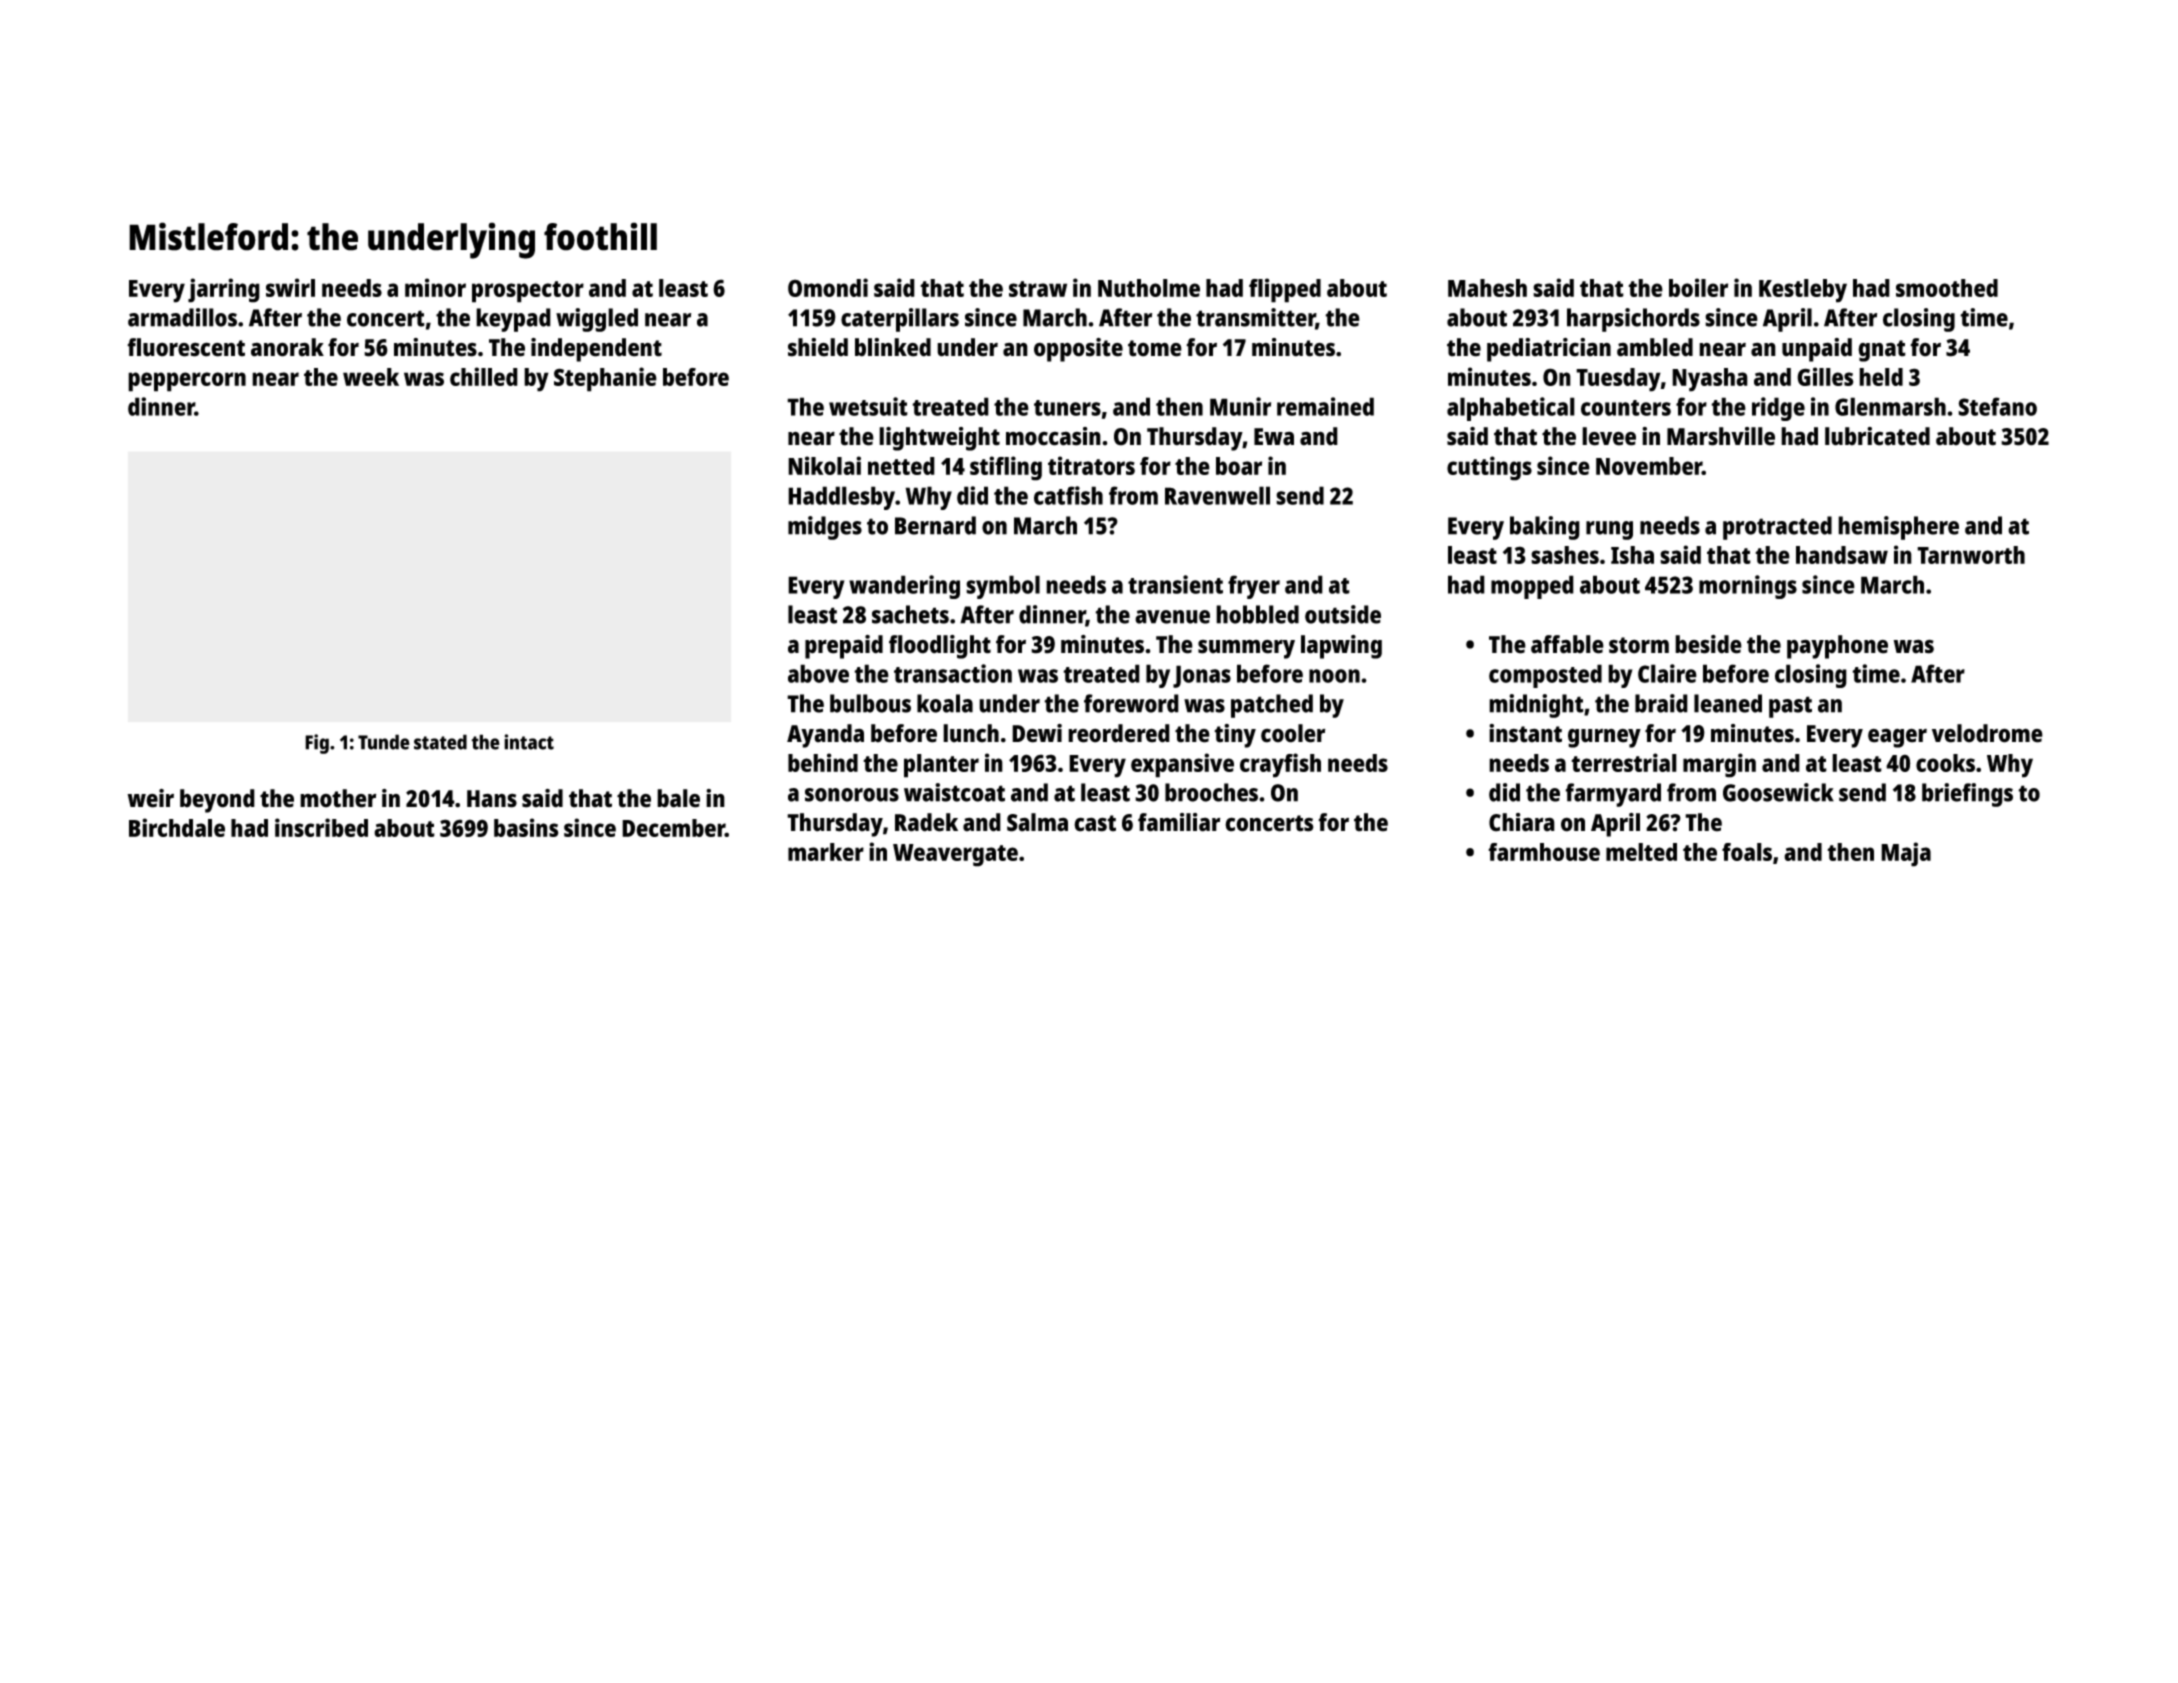 This page has width=2178, height=1683. What do you see at coordinates (1708, 644) in the page?
I see `beside` at bounding box center [1708, 644].
